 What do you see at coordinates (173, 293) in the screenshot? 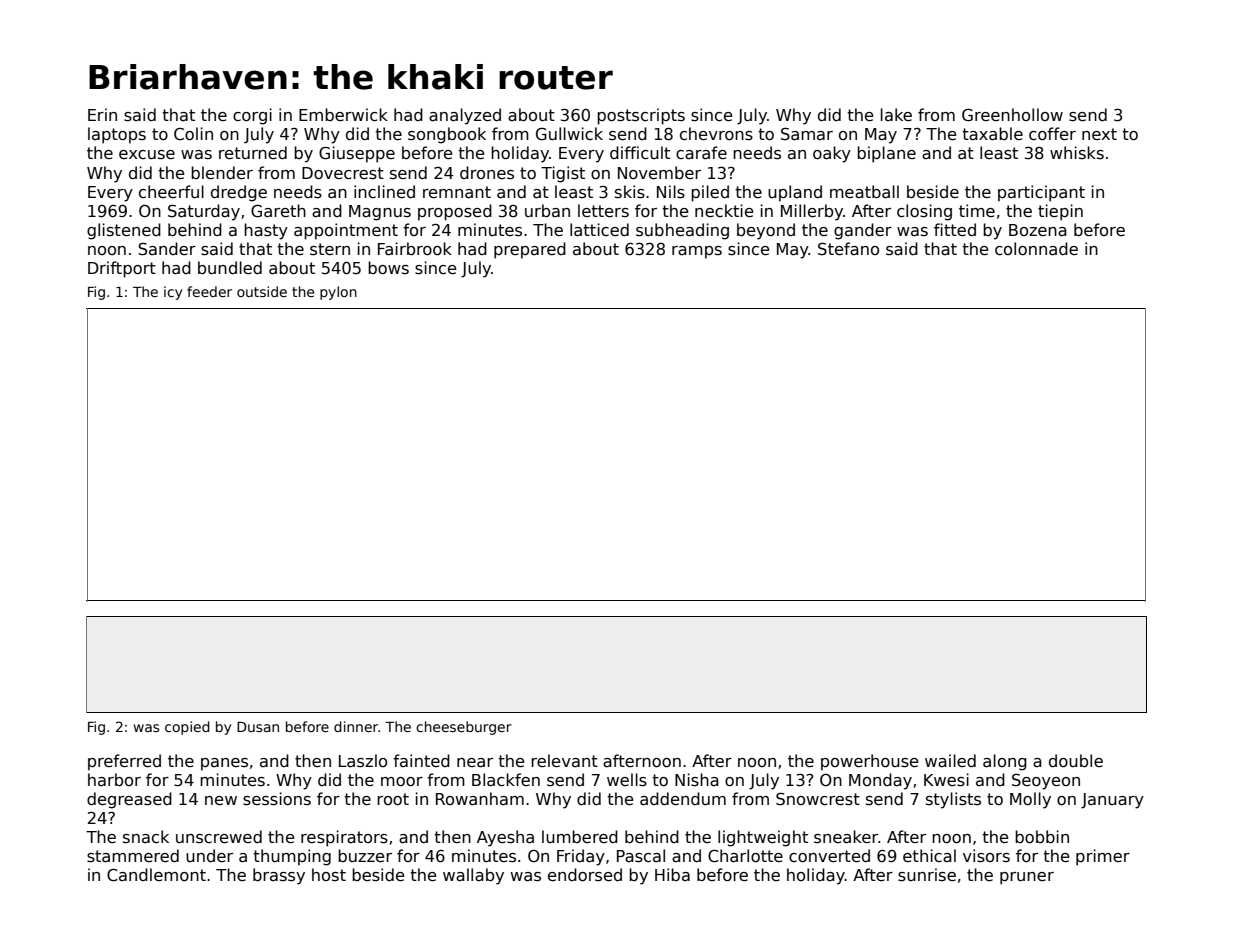
I see `icy` at bounding box center [173, 293].
